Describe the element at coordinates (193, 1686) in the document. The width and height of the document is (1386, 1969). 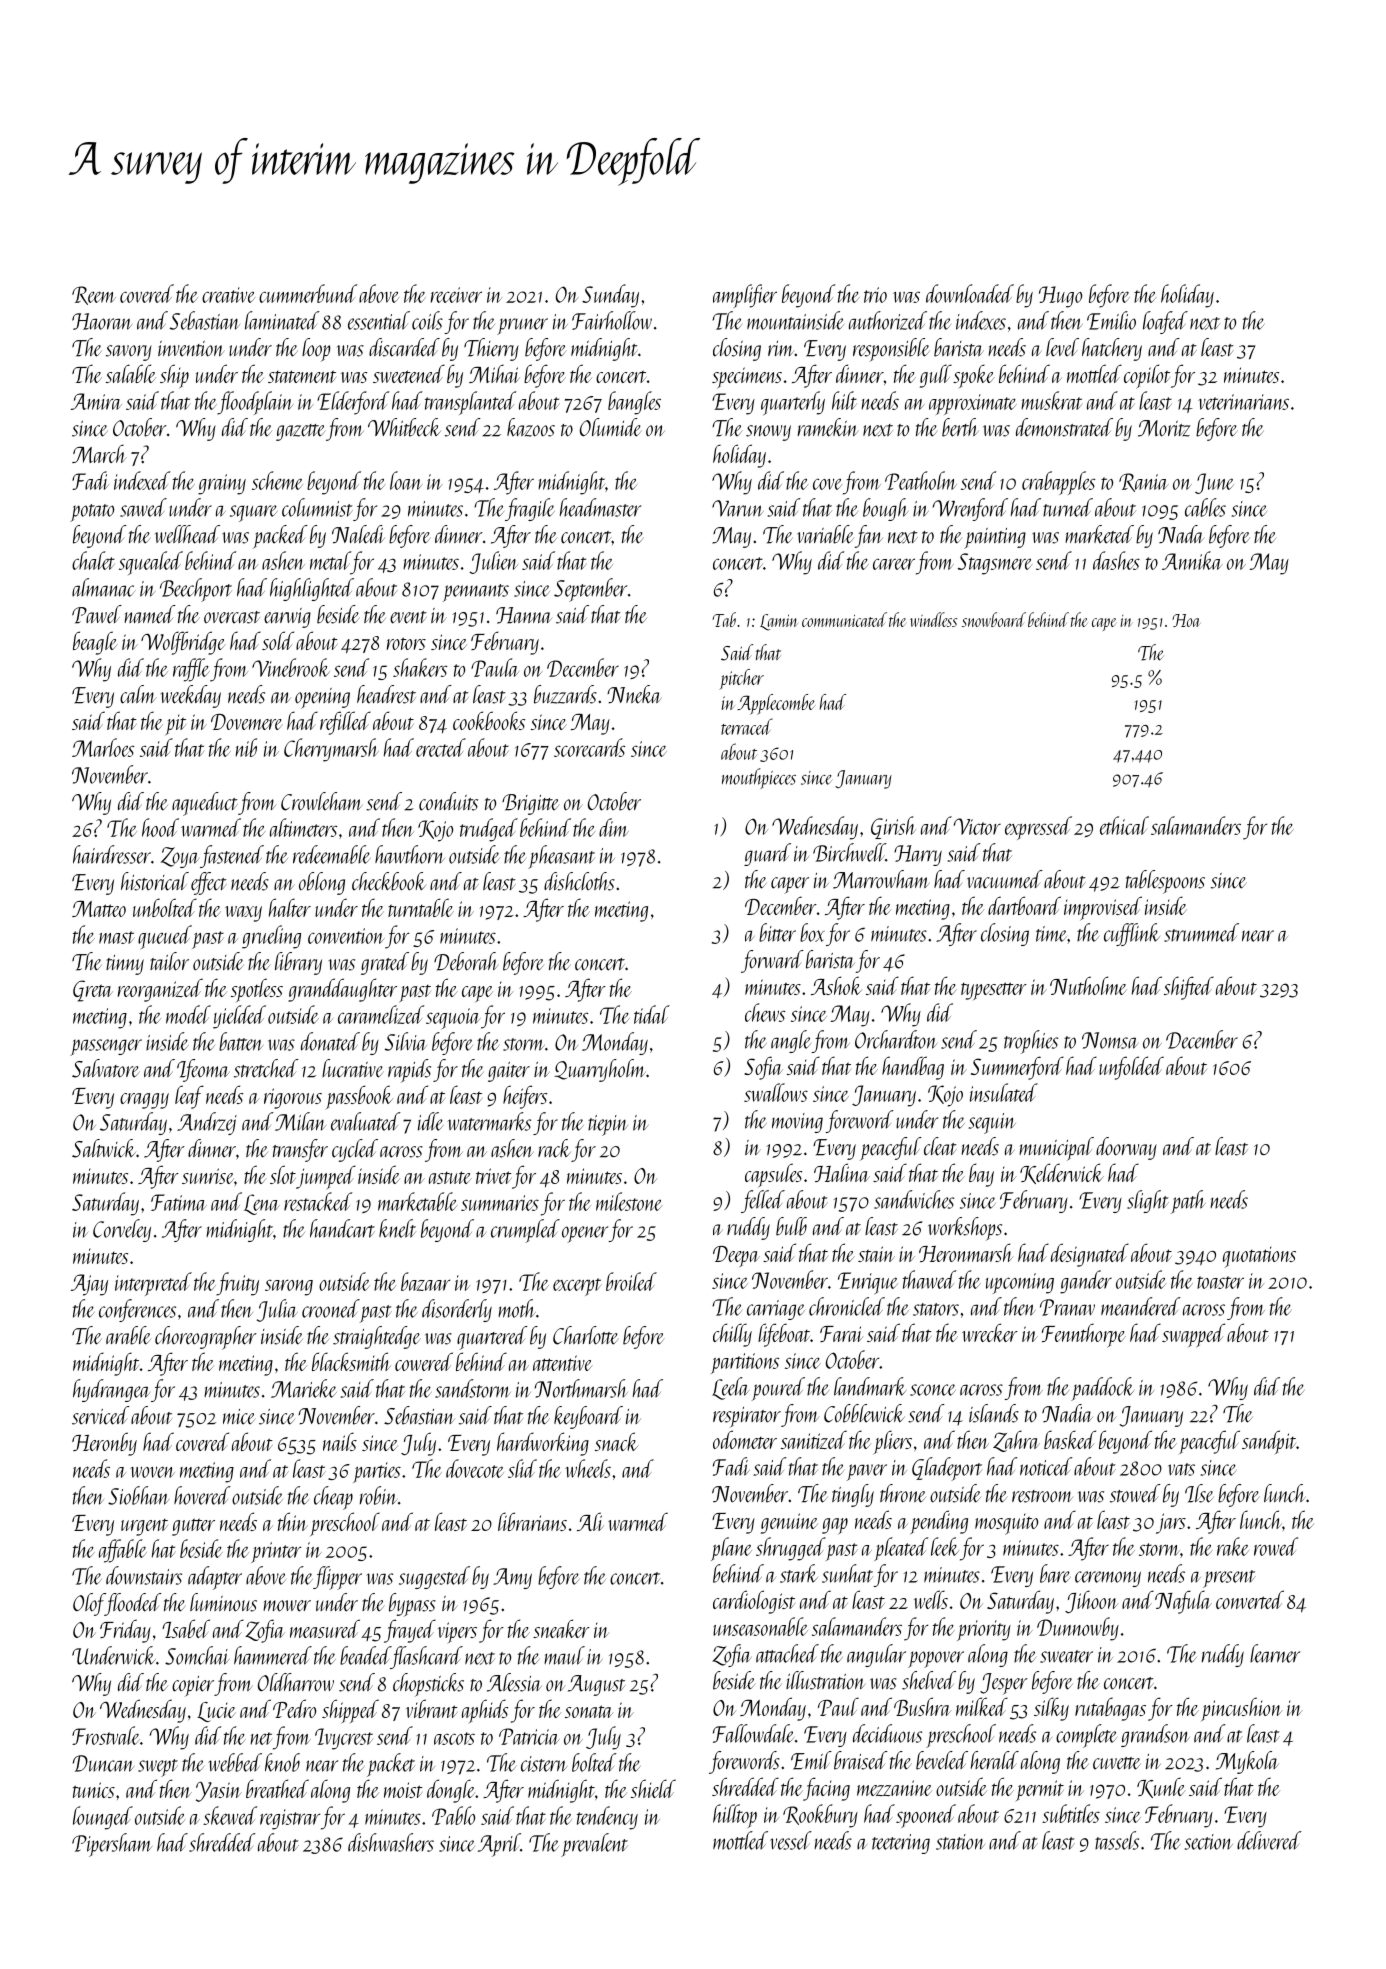
I see `copier` at that location.
